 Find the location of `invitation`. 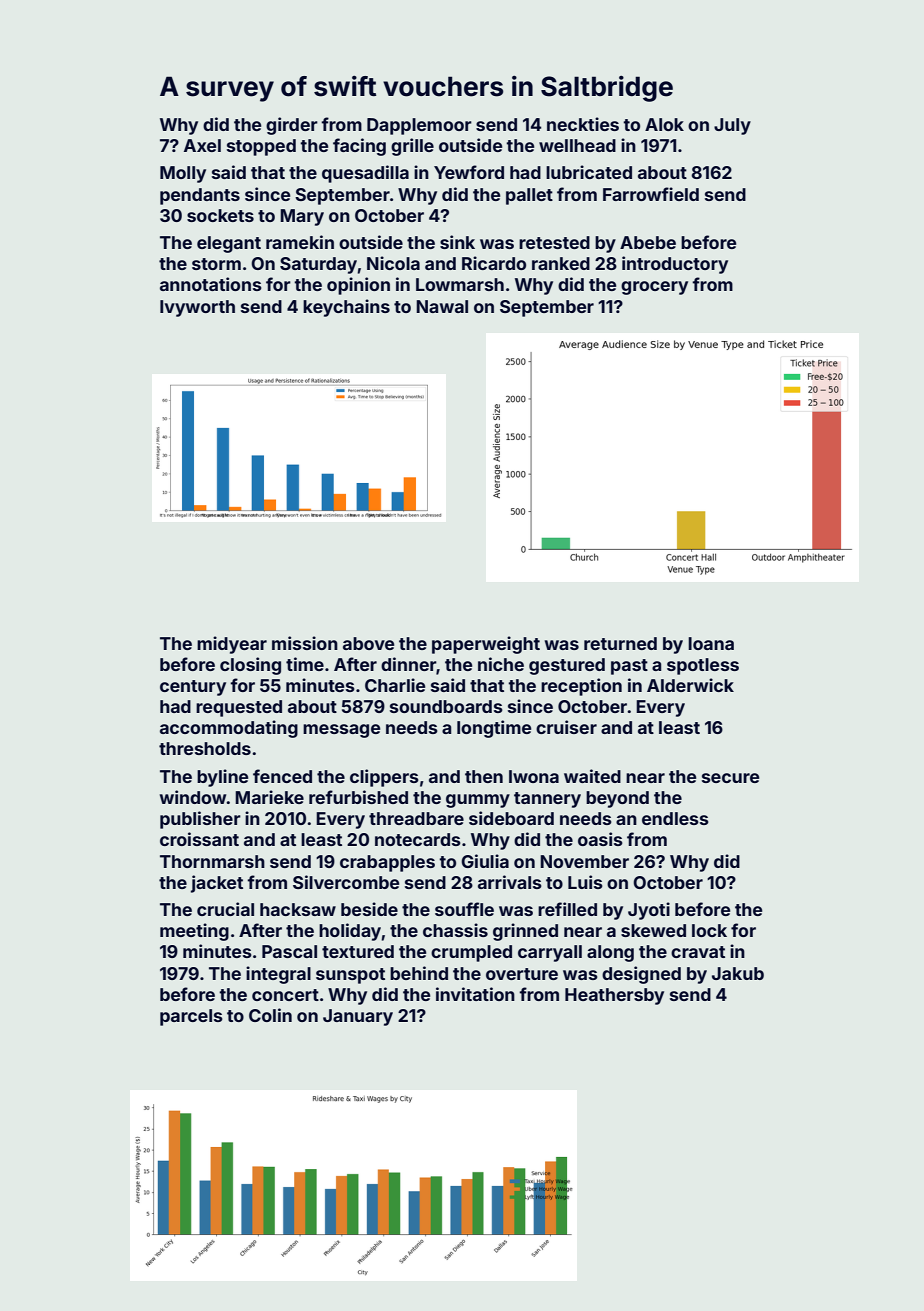

invitation is located at coordinates (475, 994).
